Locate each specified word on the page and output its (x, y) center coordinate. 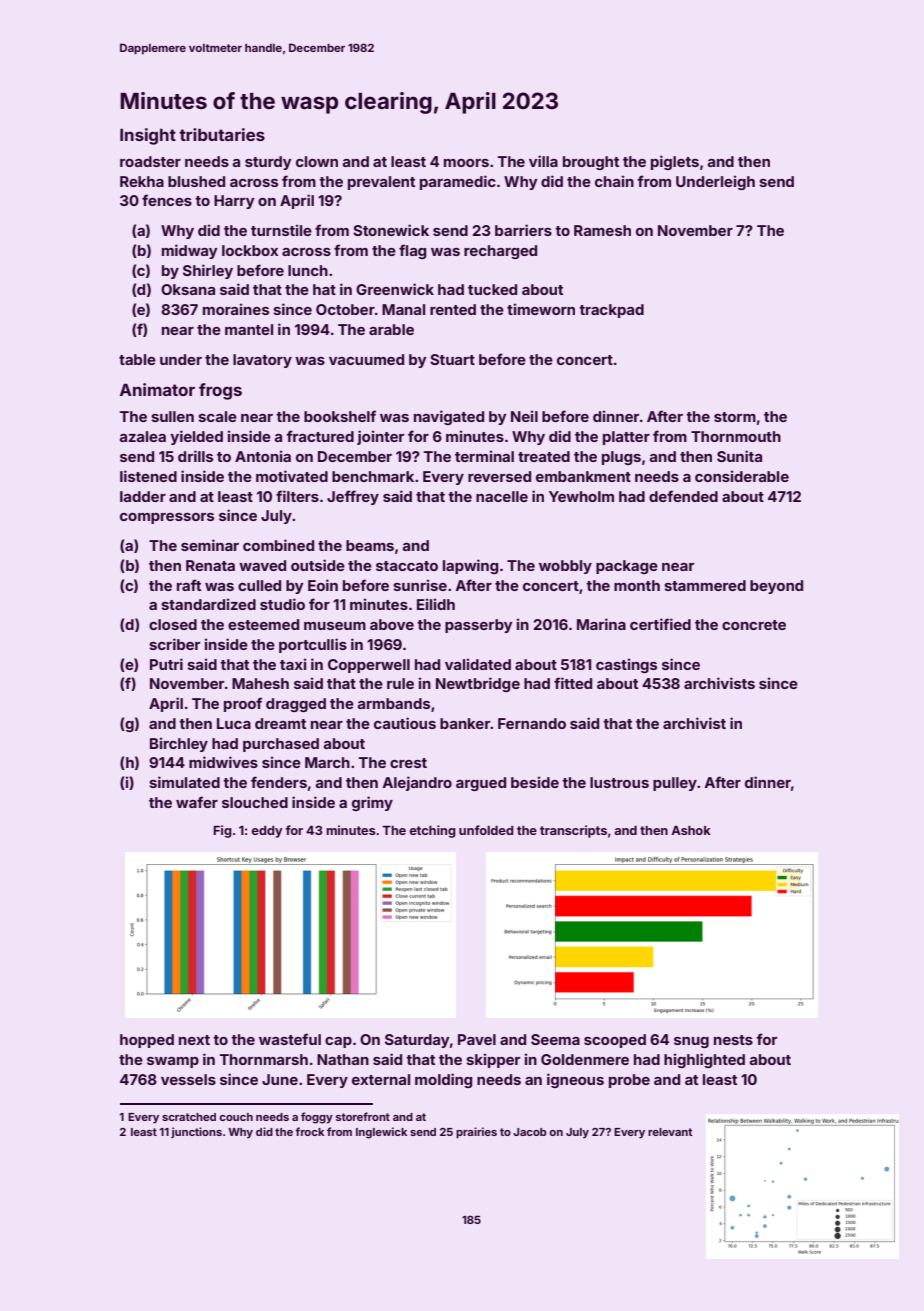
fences (167, 200)
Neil (524, 416)
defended (683, 496)
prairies (476, 1133)
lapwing (470, 566)
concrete (754, 625)
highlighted (704, 1060)
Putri (166, 664)
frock (309, 1131)
